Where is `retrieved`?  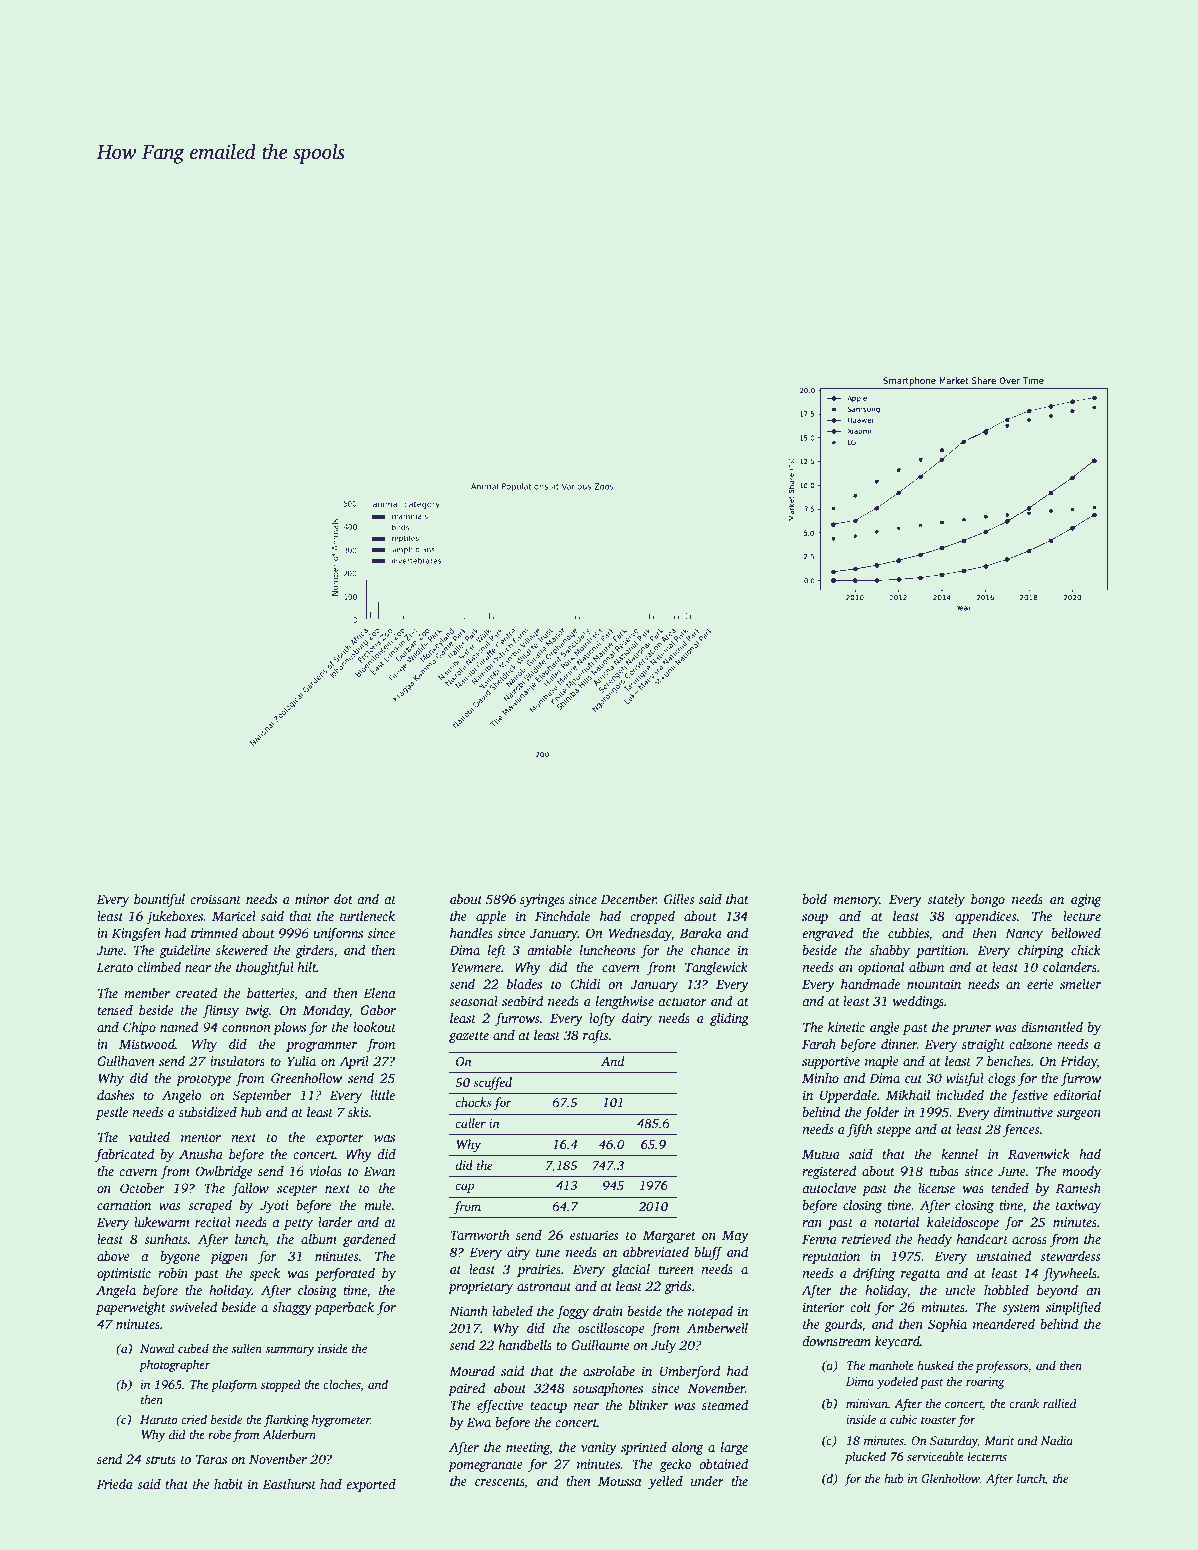 retrieved is located at coordinates (866, 1239).
